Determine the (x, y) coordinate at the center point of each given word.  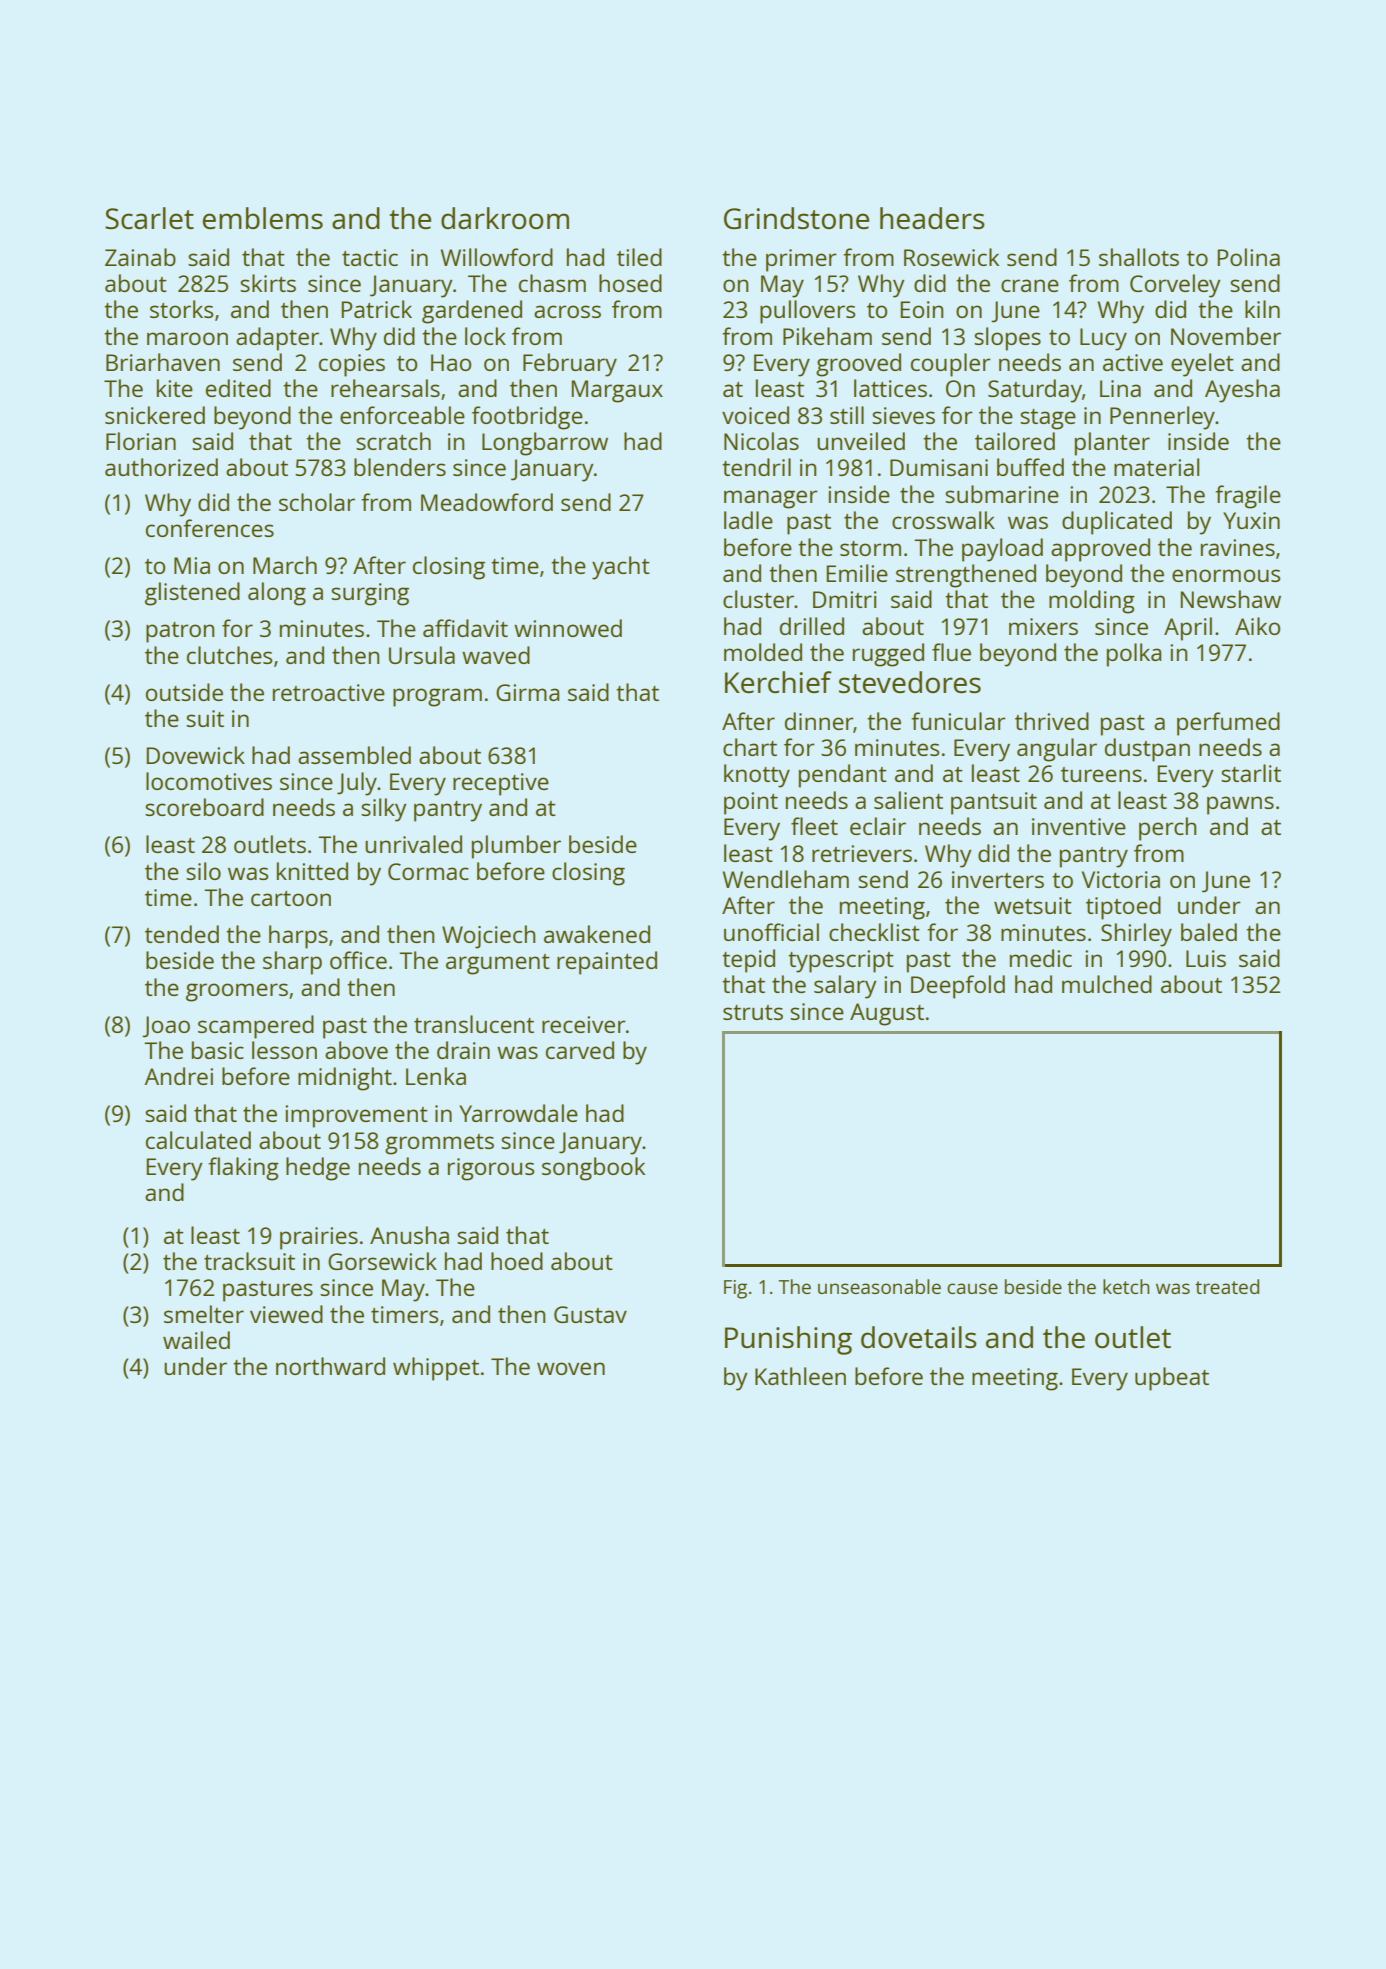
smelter (204, 1314)
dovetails (919, 1337)
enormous (1226, 575)
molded (763, 652)
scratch (393, 441)
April (1188, 629)
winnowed (568, 628)
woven (571, 1368)
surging (370, 594)
